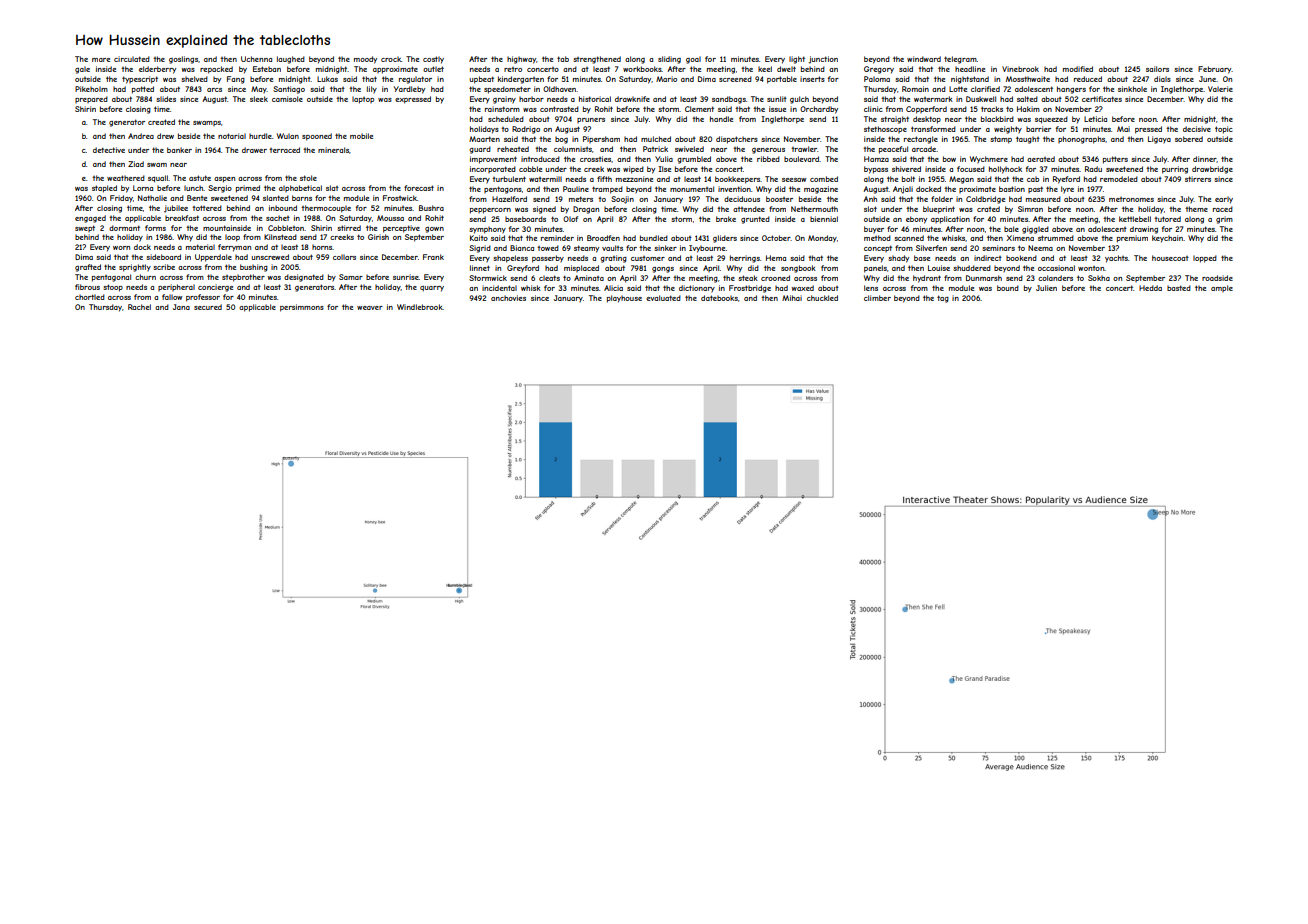 This image has width=1308, height=924. I want to click on slot, so click(870, 209).
